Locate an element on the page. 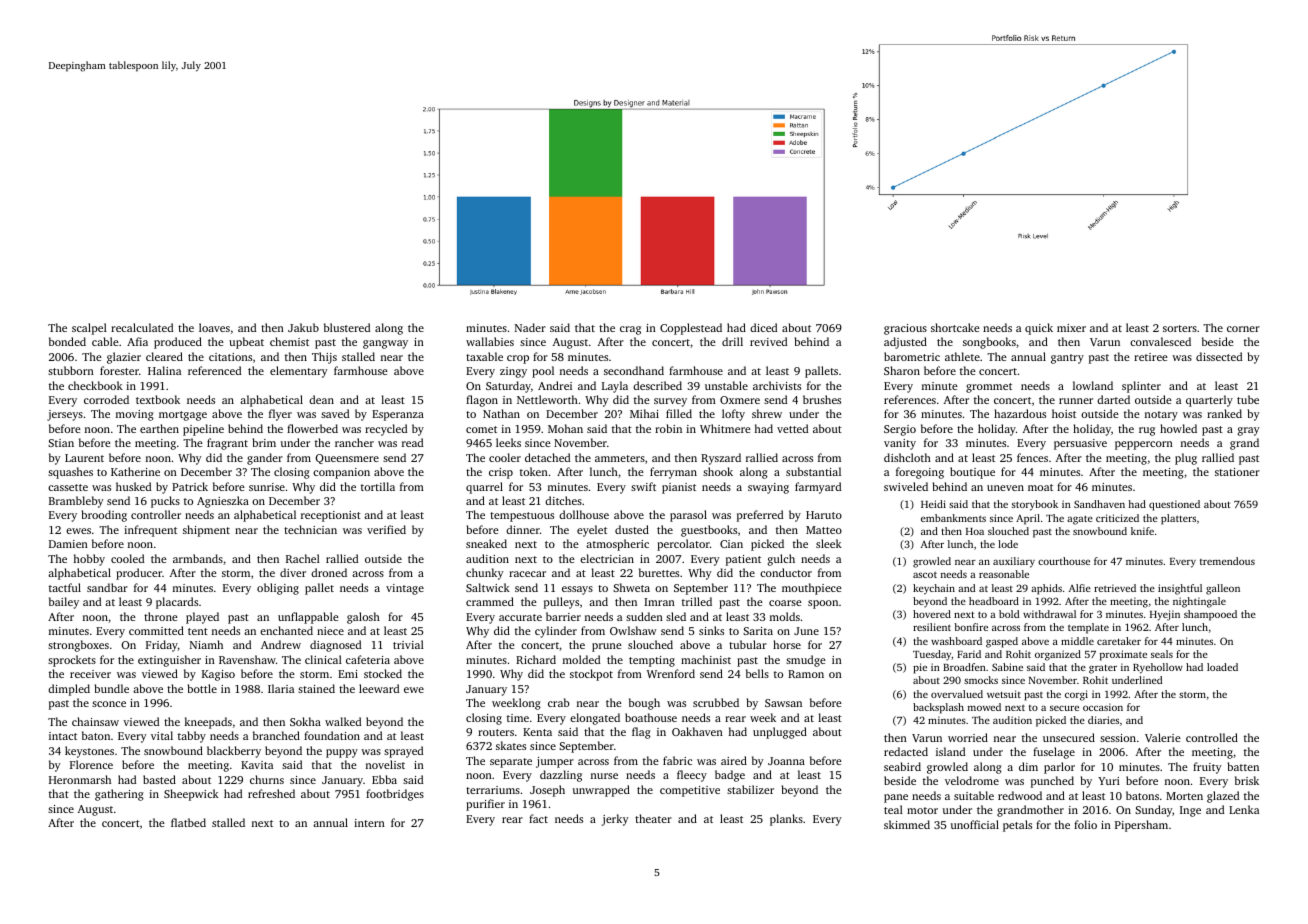  planks is located at coordinates (786, 820).
